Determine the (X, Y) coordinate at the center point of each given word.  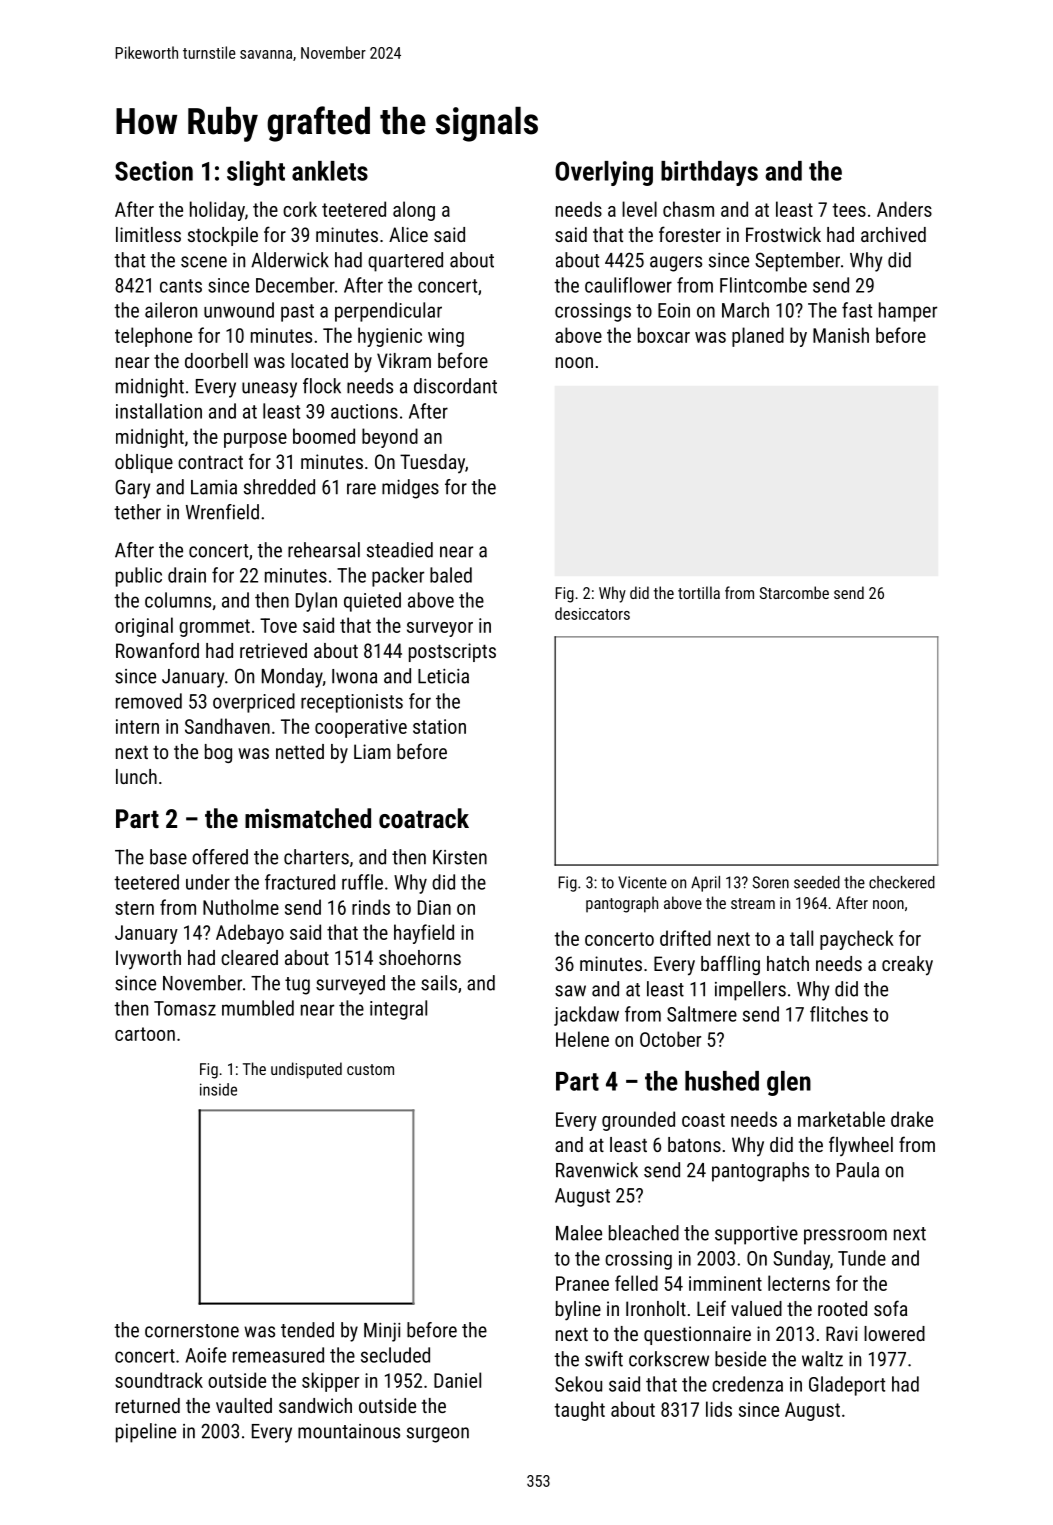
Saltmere (702, 1014)
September (797, 262)
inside (218, 1089)
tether (137, 512)
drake (912, 1119)
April (705, 884)
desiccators (592, 613)
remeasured (278, 1355)
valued (756, 1308)
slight (256, 173)
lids (719, 1409)
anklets (330, 171)
